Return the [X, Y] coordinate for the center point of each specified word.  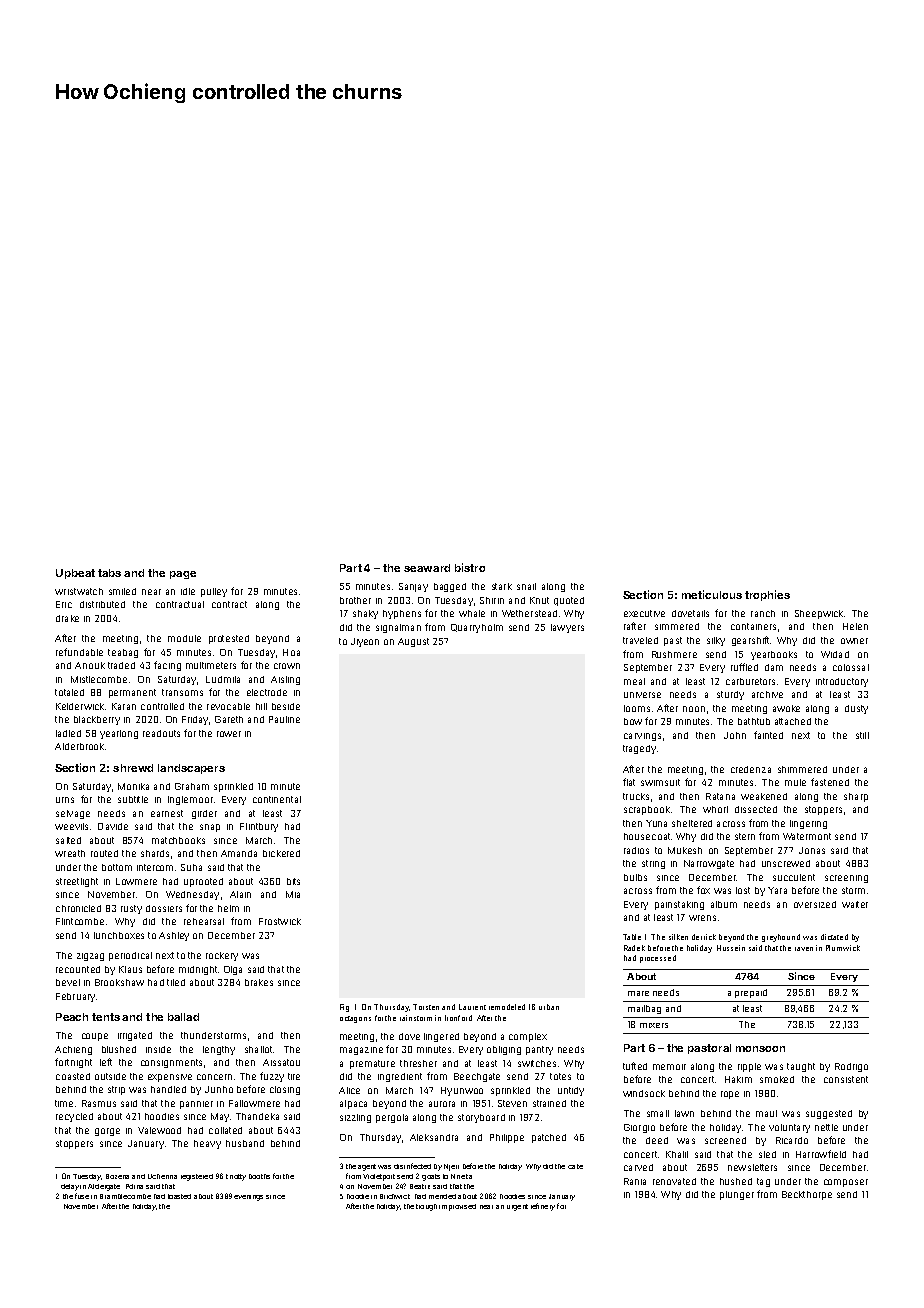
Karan [124, 706]
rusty [131, 909]
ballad [183, 1017]
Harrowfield [821, 1154]
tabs [109, 573]
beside [286, 706]
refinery [543, 1207]
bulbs [635, 877]
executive [644, 613]
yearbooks [774, 655]
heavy [207, 1144]
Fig [344, 1008]
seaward [427, 568]
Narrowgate [709, 864]
